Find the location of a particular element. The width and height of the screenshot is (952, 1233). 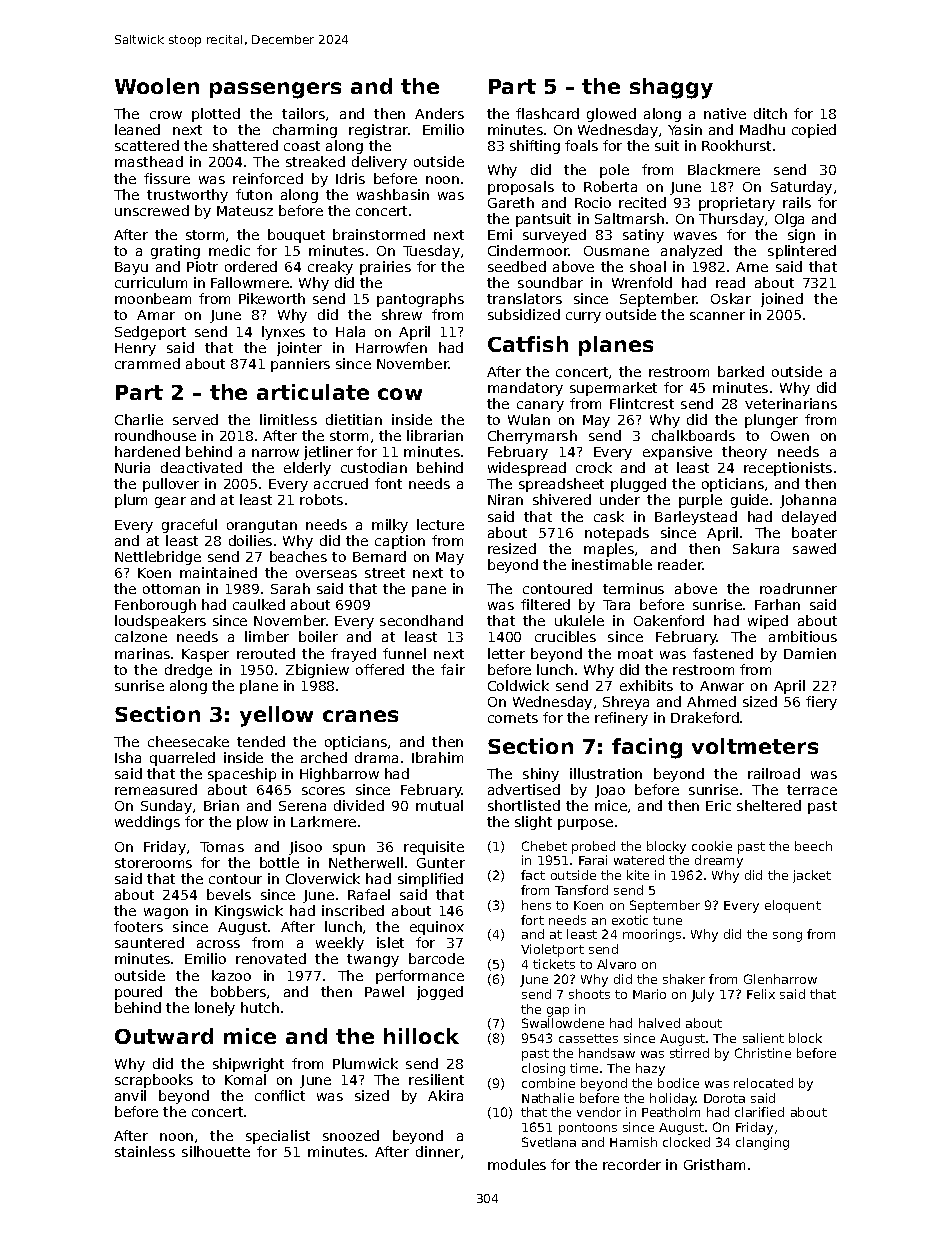

leaned is located at coordinates (137, 129).
